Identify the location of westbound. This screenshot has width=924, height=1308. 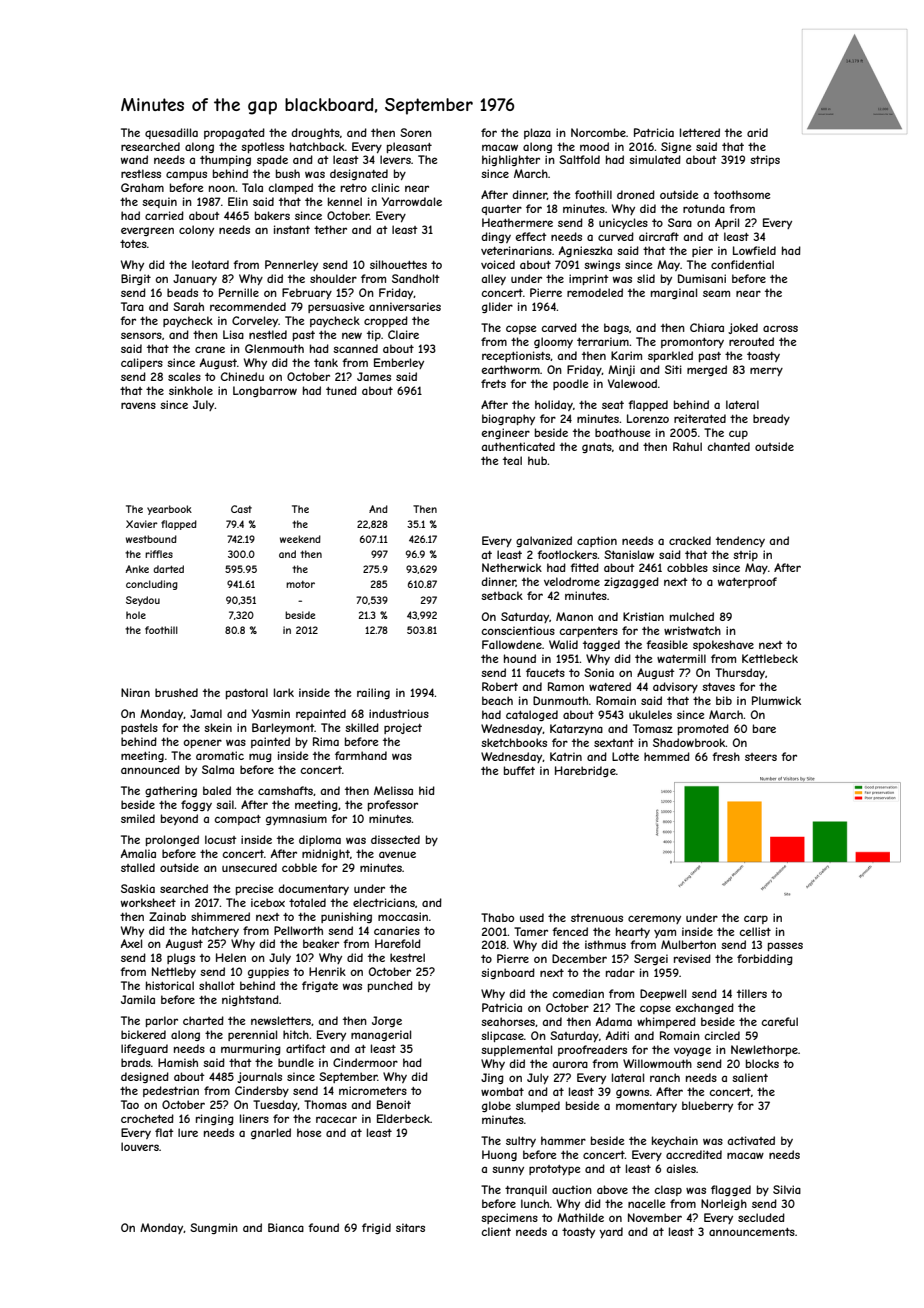
(151, 539).
